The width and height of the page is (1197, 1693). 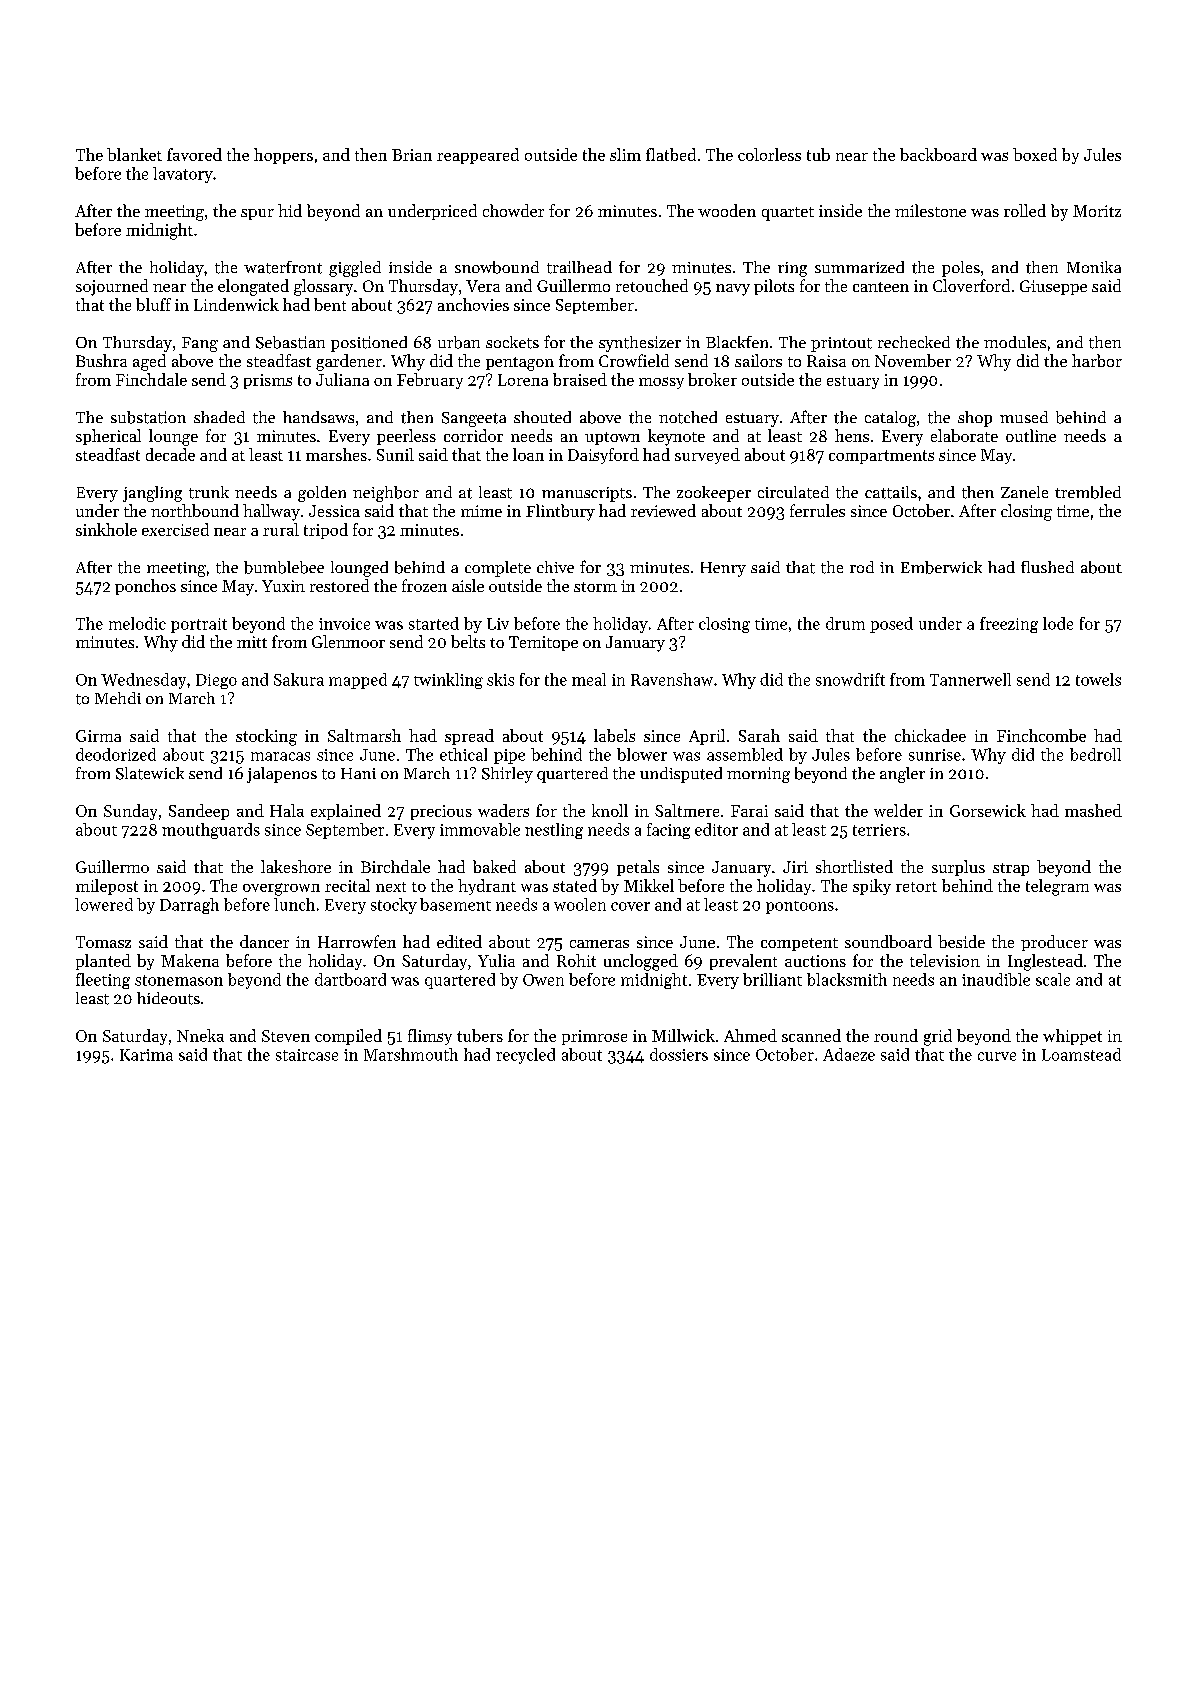 What do you see at coordinates (988, 810) in the page?
I see `Gorsewick` at bounding box center [988, 810].
